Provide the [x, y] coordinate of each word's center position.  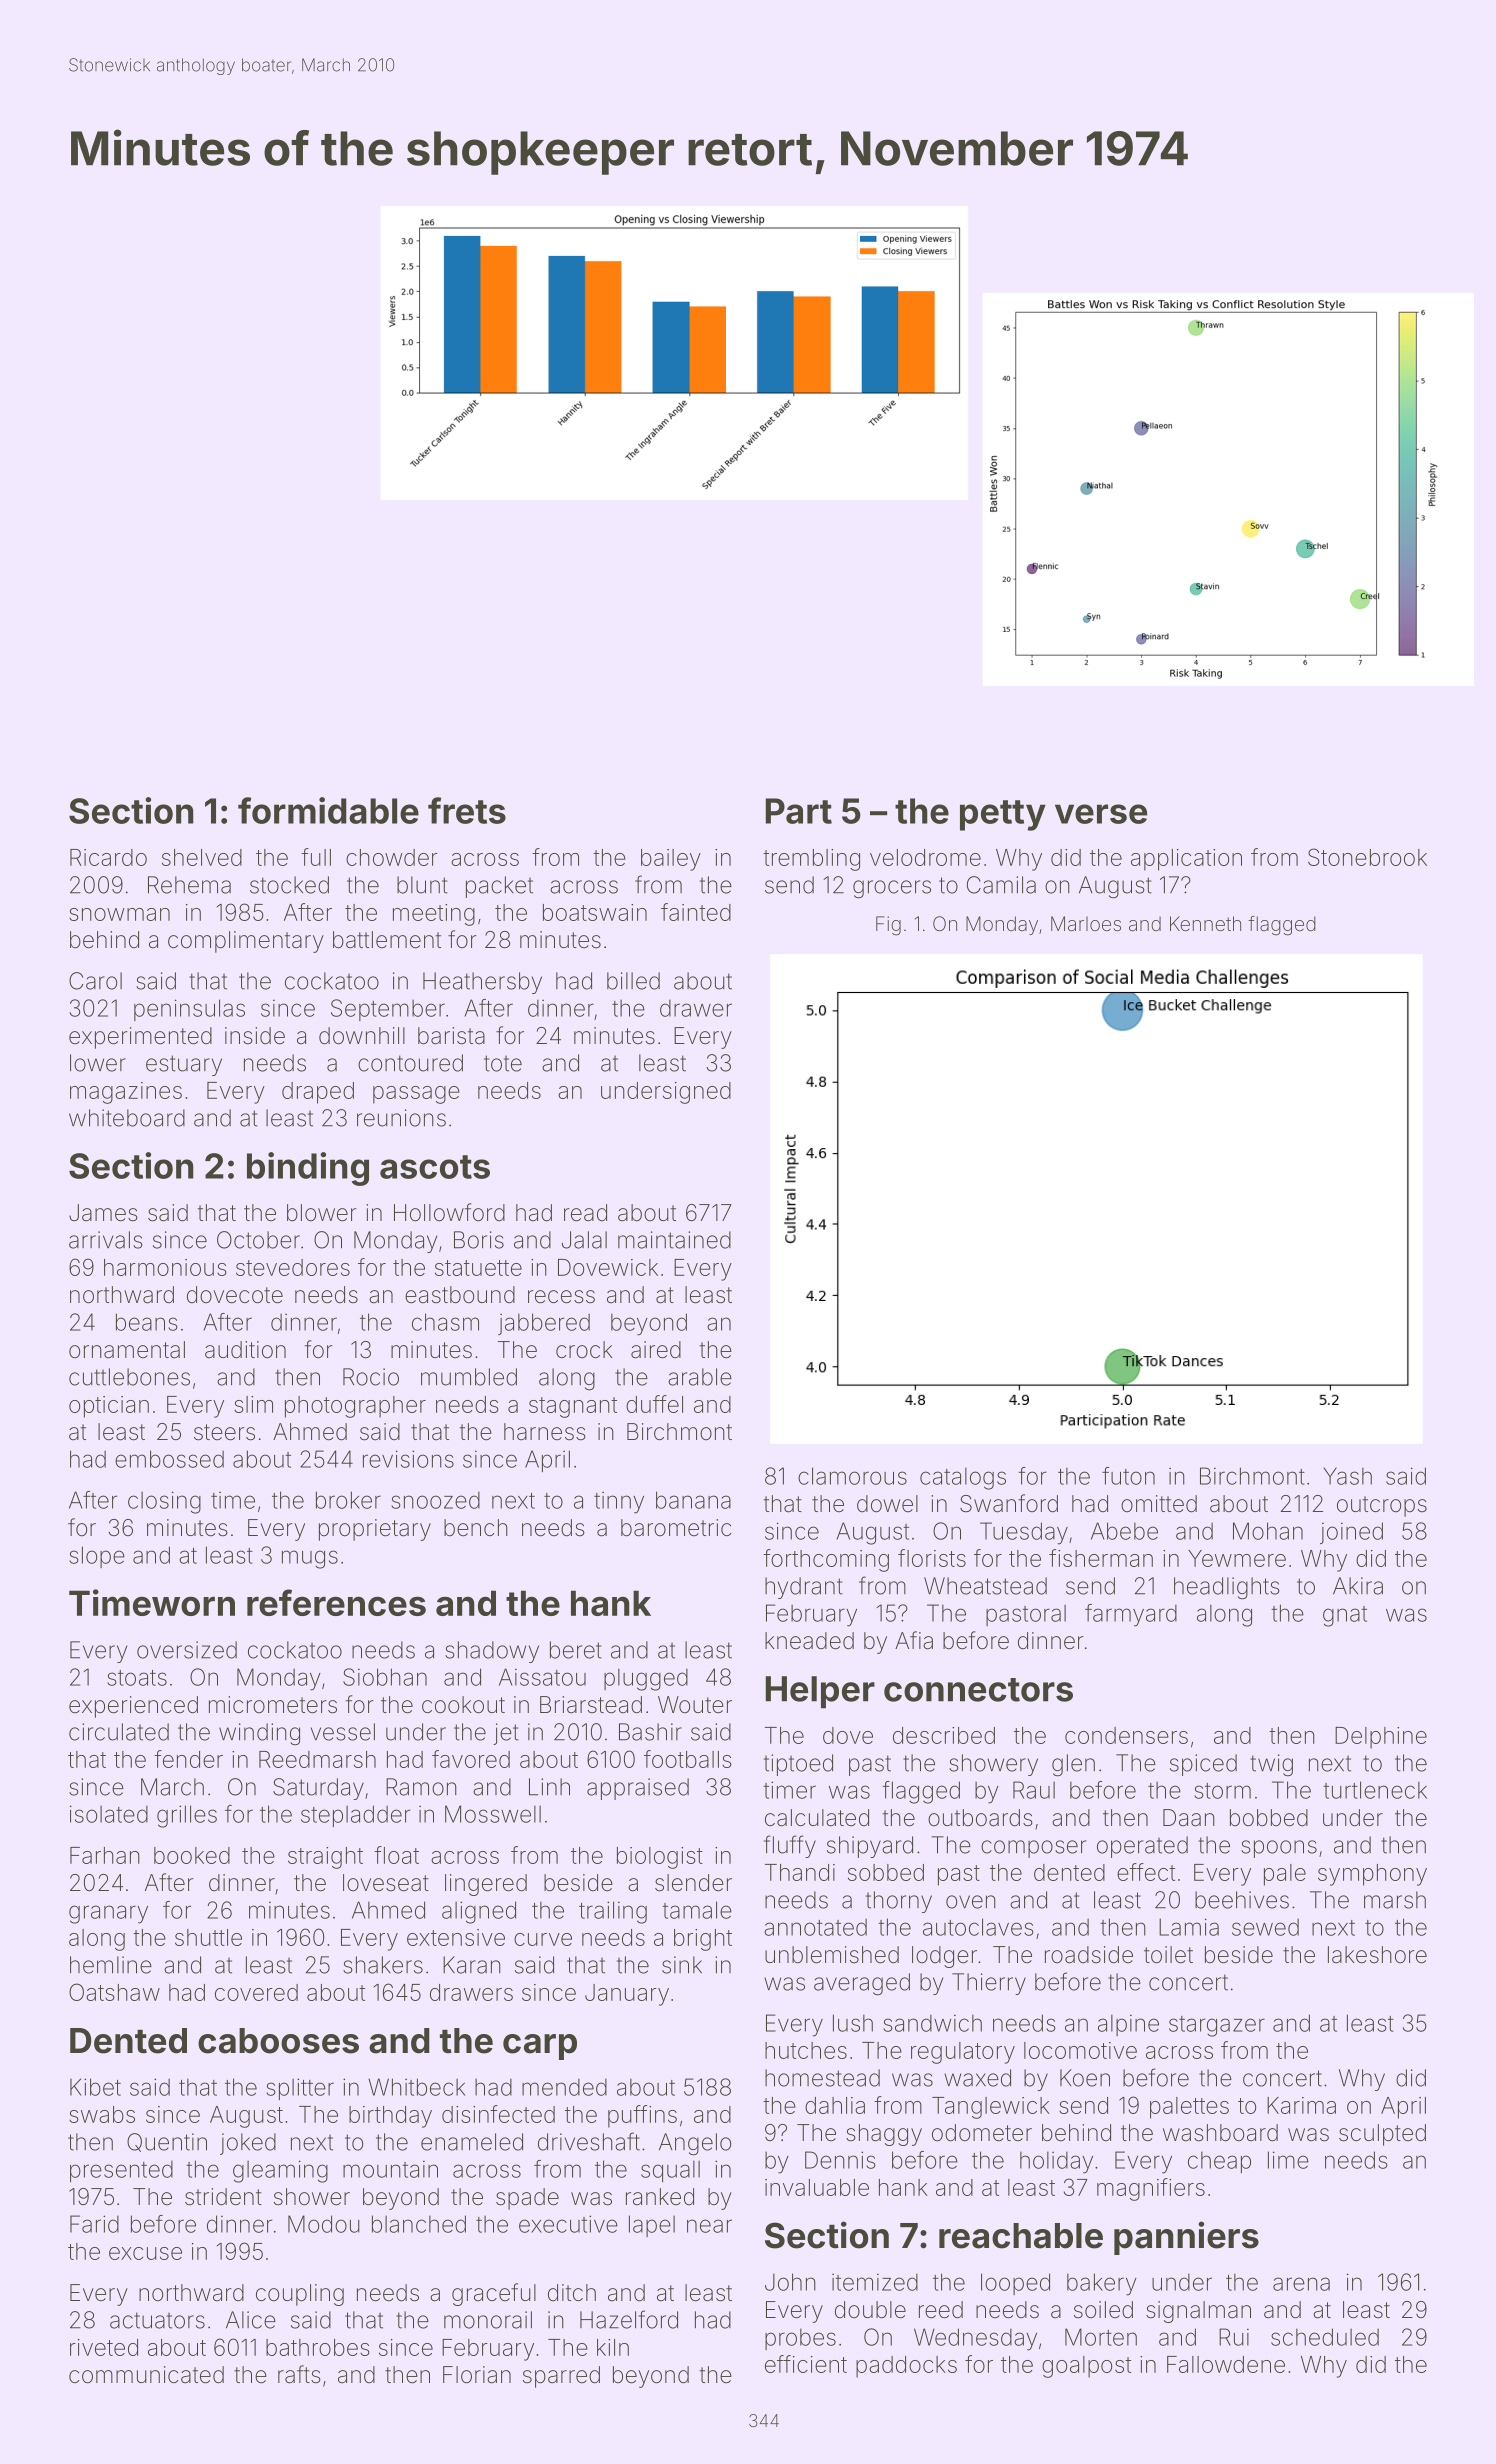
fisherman [1101, 1558]
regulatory [963, 2053]
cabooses [278, 2041]
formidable [328, 810]
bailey [671, 860]
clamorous [852, 1476]
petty [1003, 815]
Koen [1085, 2078]
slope [97, 1557]
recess [561, 1297]
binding [308, 1169]
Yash [1347, 1476]
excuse [145, 2253]
